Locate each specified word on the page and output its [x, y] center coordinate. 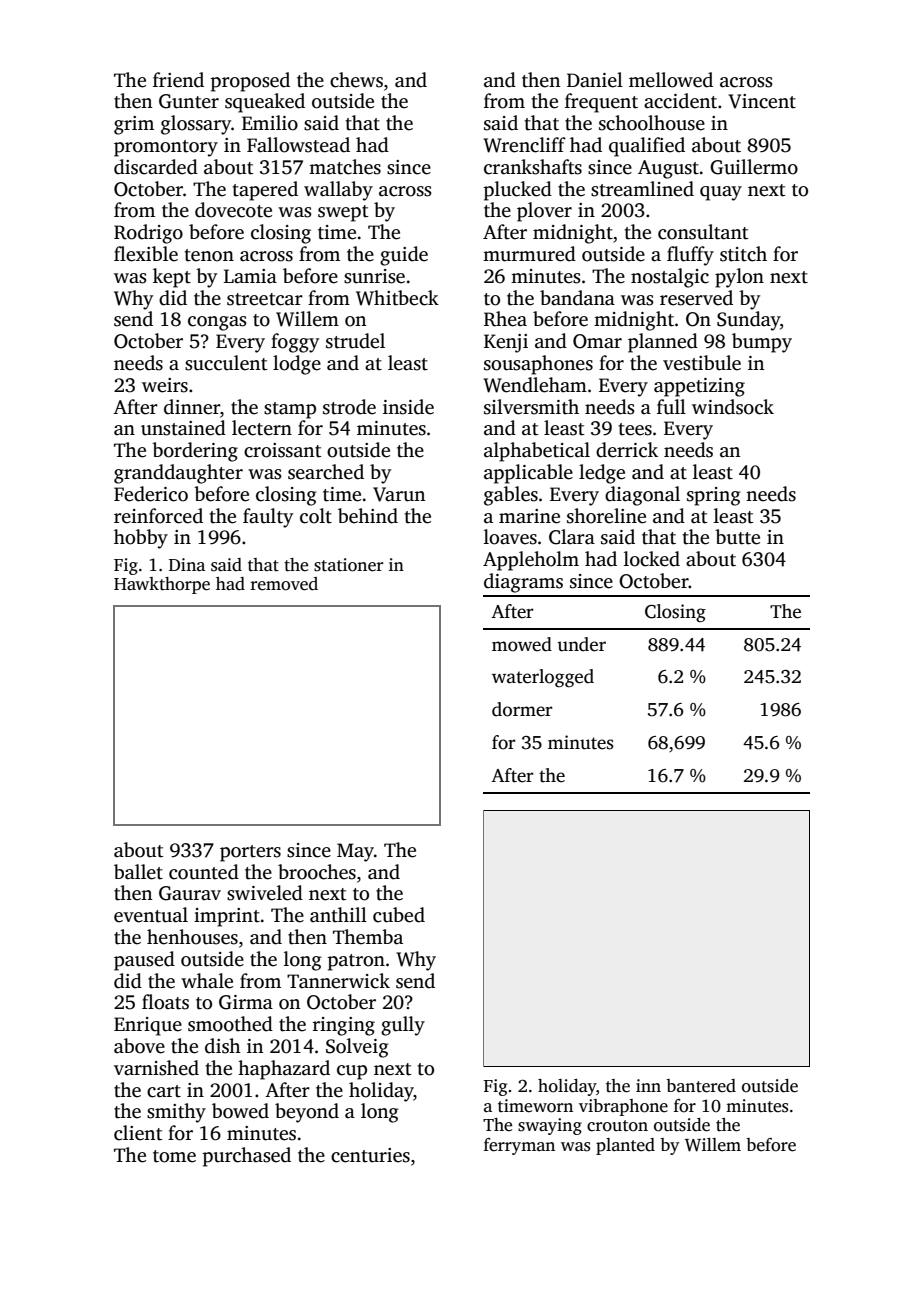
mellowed [671, 80]
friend [178, 80]
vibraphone [623, 1107]
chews [356, 80]
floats [165, 1002]
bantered [701, 1086]
